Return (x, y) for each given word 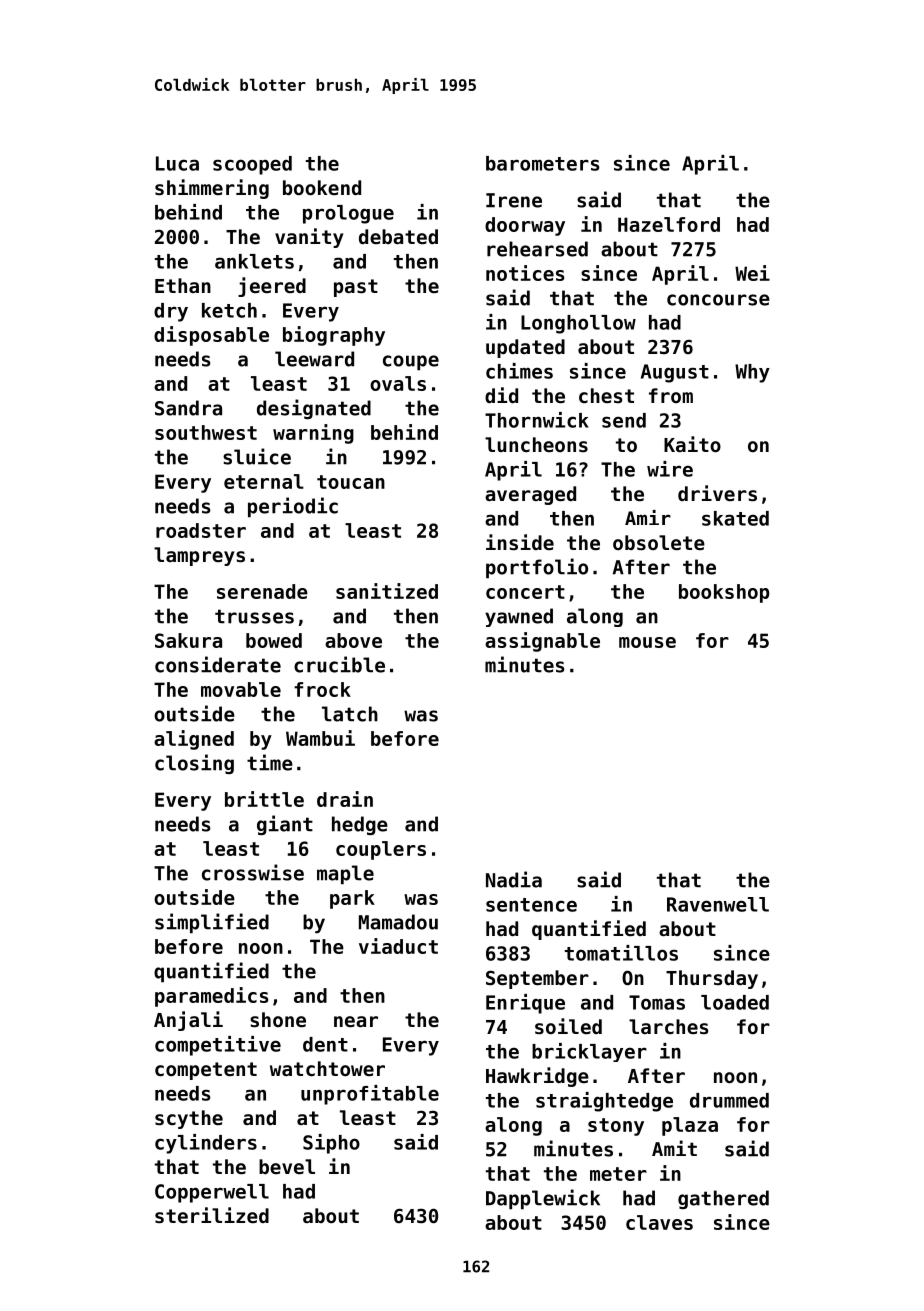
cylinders (206, 1144)
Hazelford (669, 224)
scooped (252, 165)
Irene (514, 200)
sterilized (212, 1215)
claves (659, 1222)
